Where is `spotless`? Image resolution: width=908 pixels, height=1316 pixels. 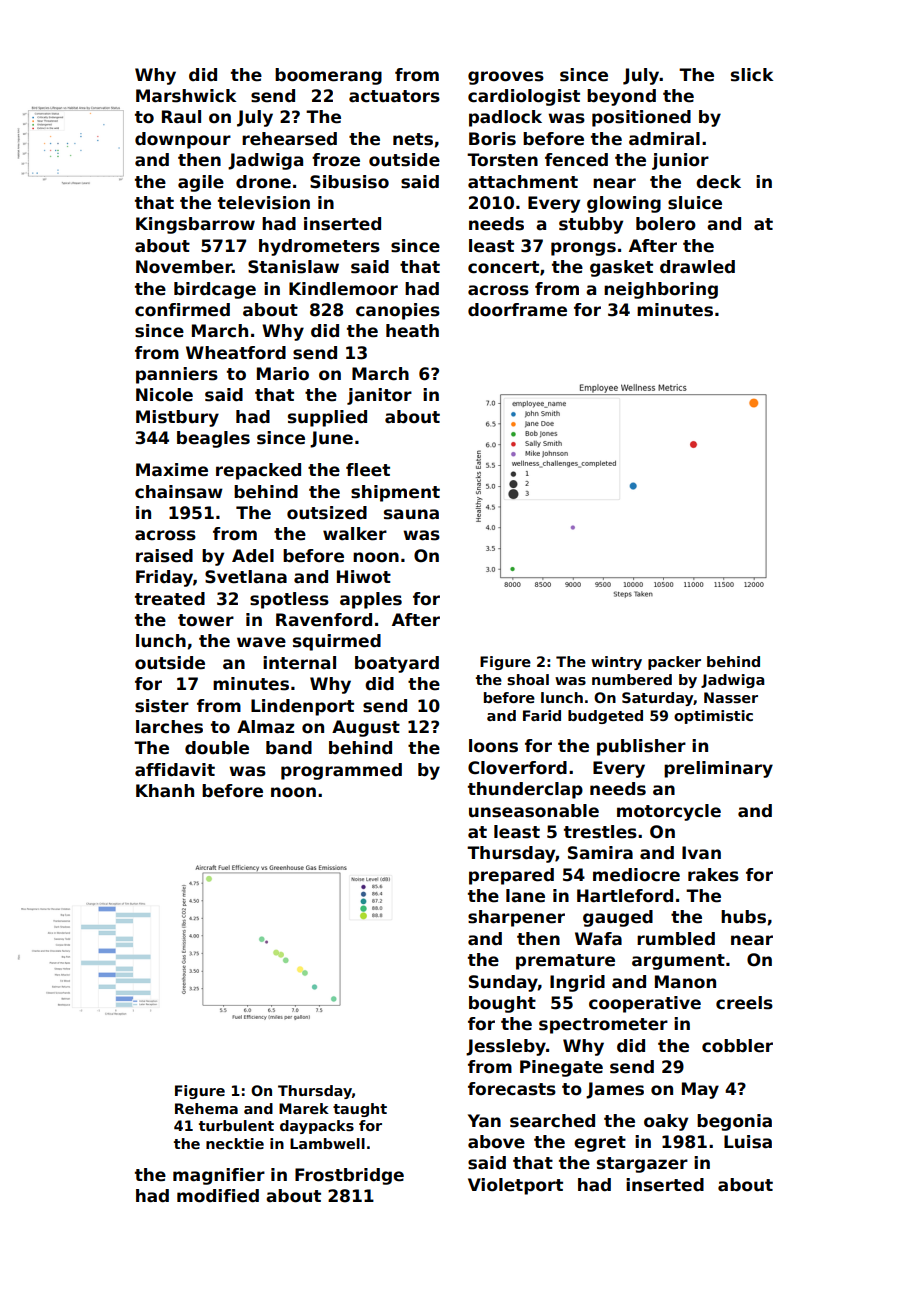 spotless is located at coordinates (289, 600).
